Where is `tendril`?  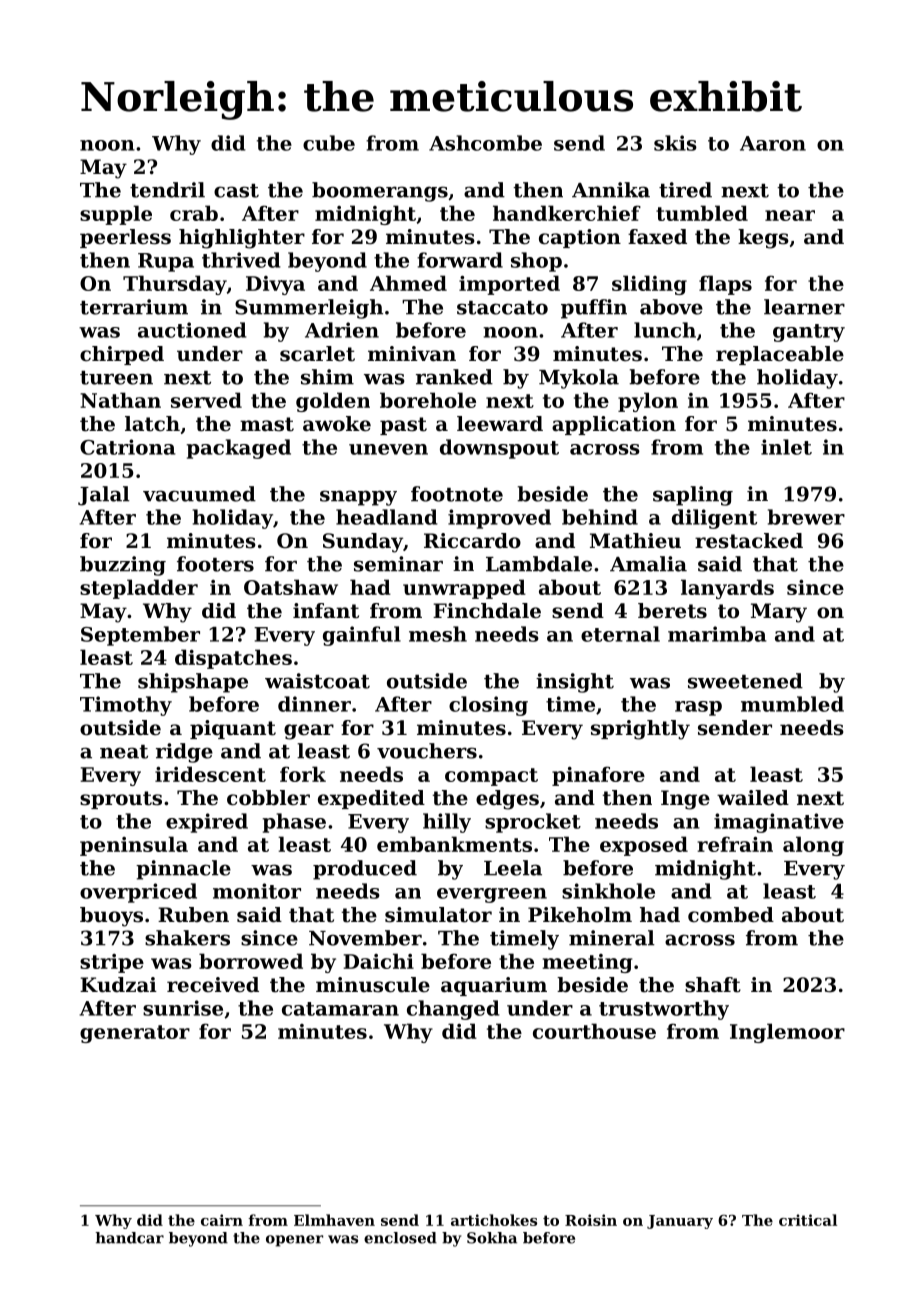 tendril is located at coordinates (167, 190).
